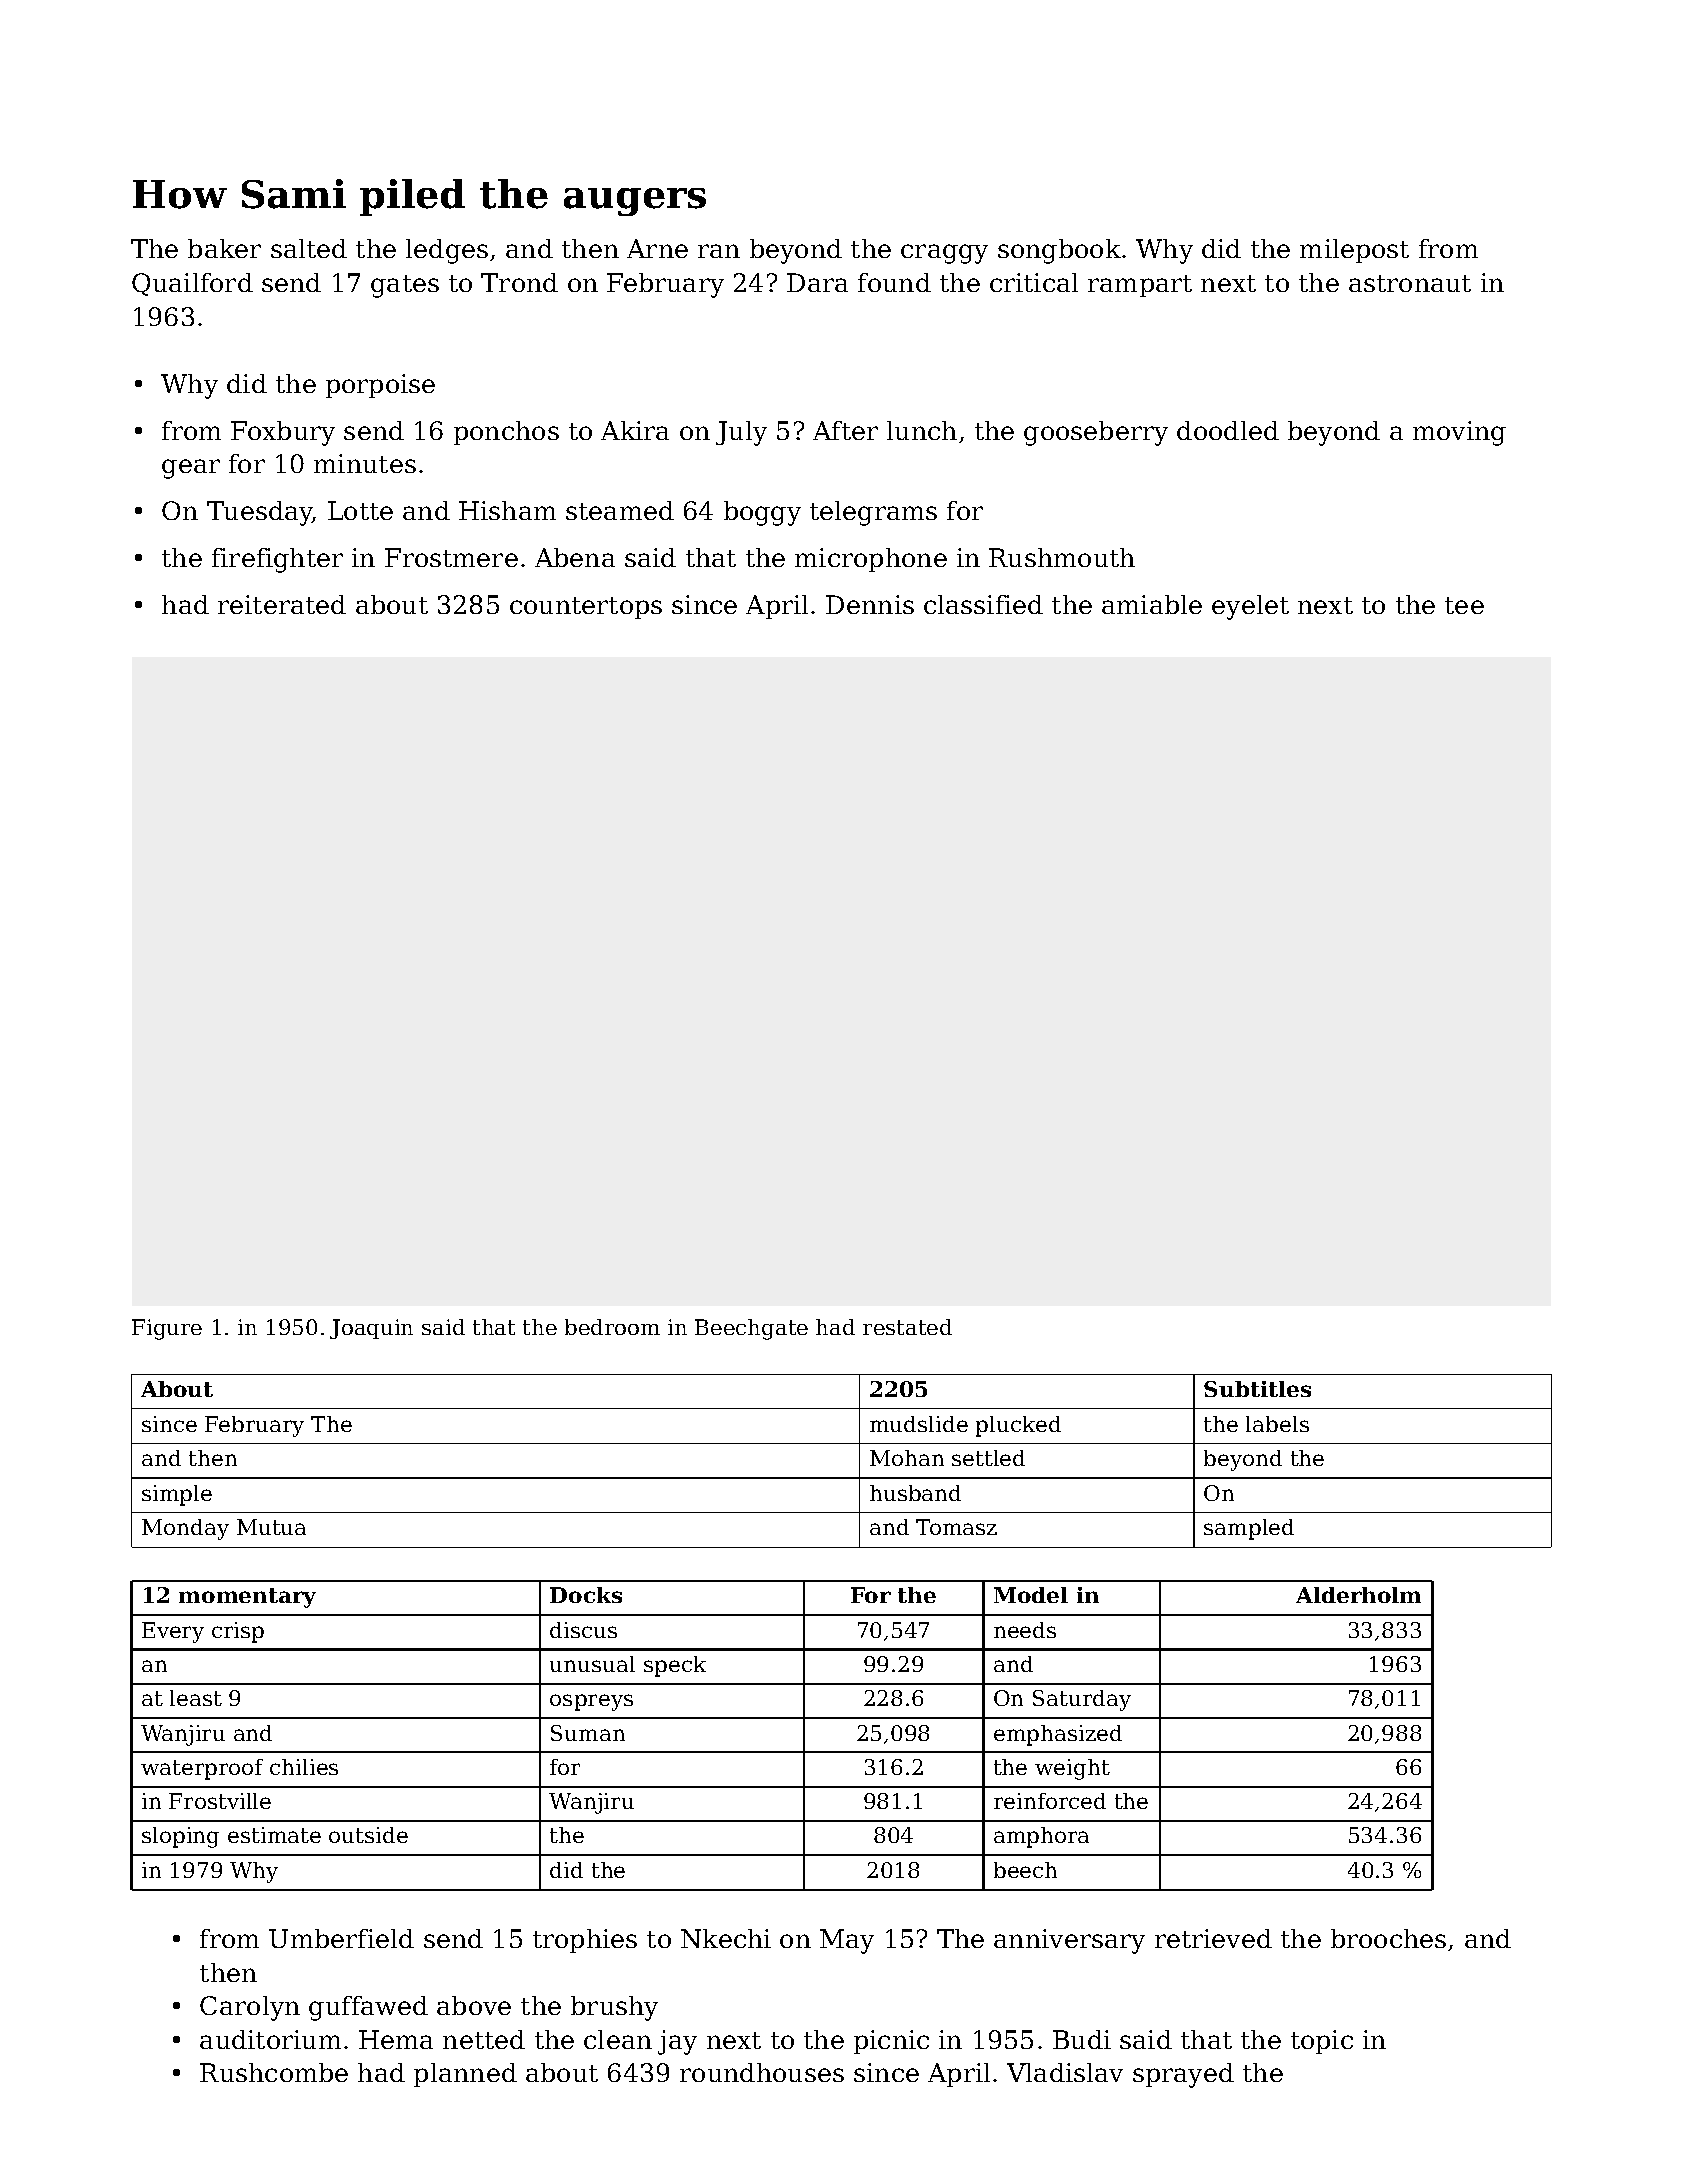 The image size is (1683, 2178). I want to click on Arne, so click(657, 248).
